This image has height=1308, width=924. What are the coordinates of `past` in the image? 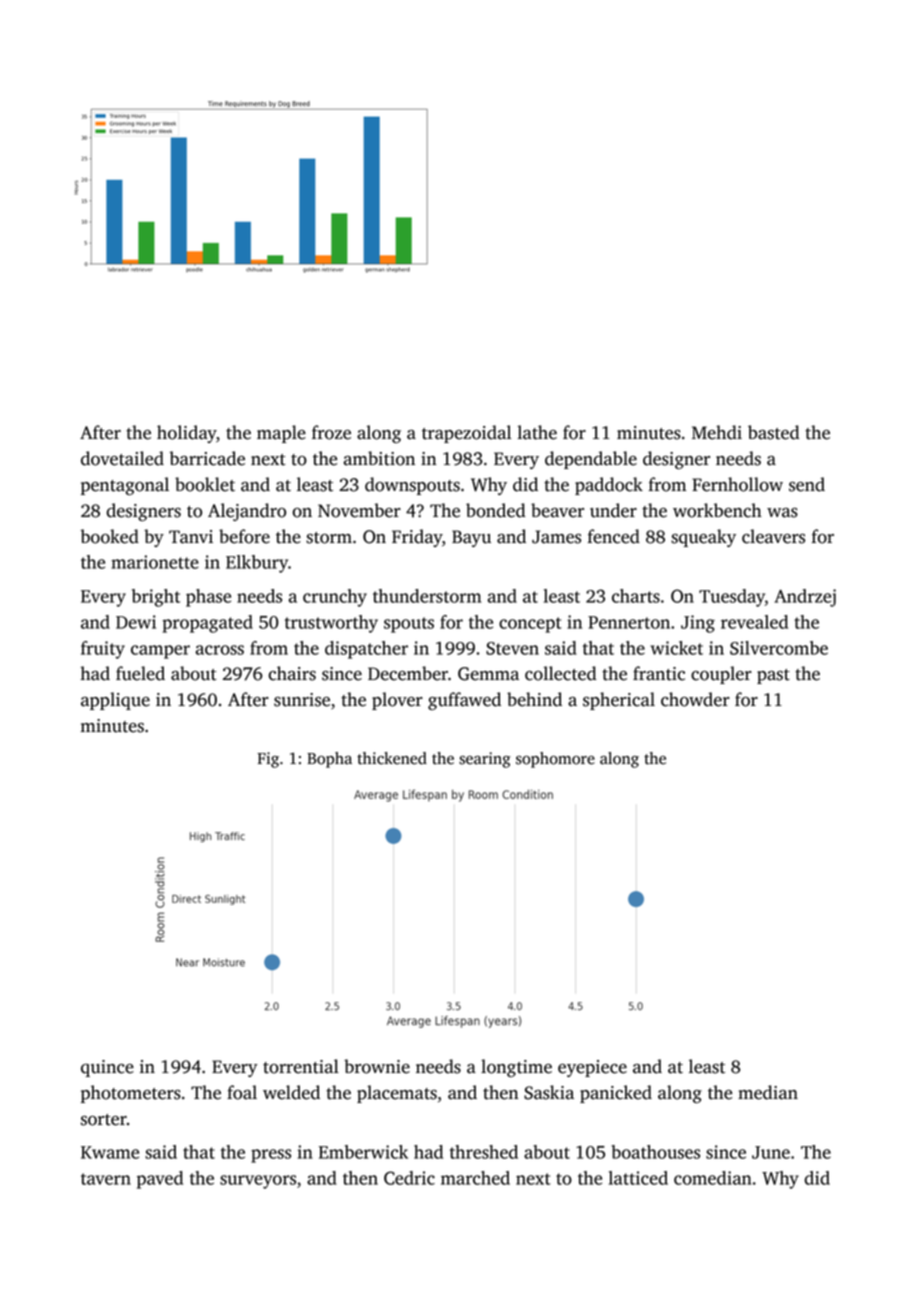 It's located at (773, 676).
